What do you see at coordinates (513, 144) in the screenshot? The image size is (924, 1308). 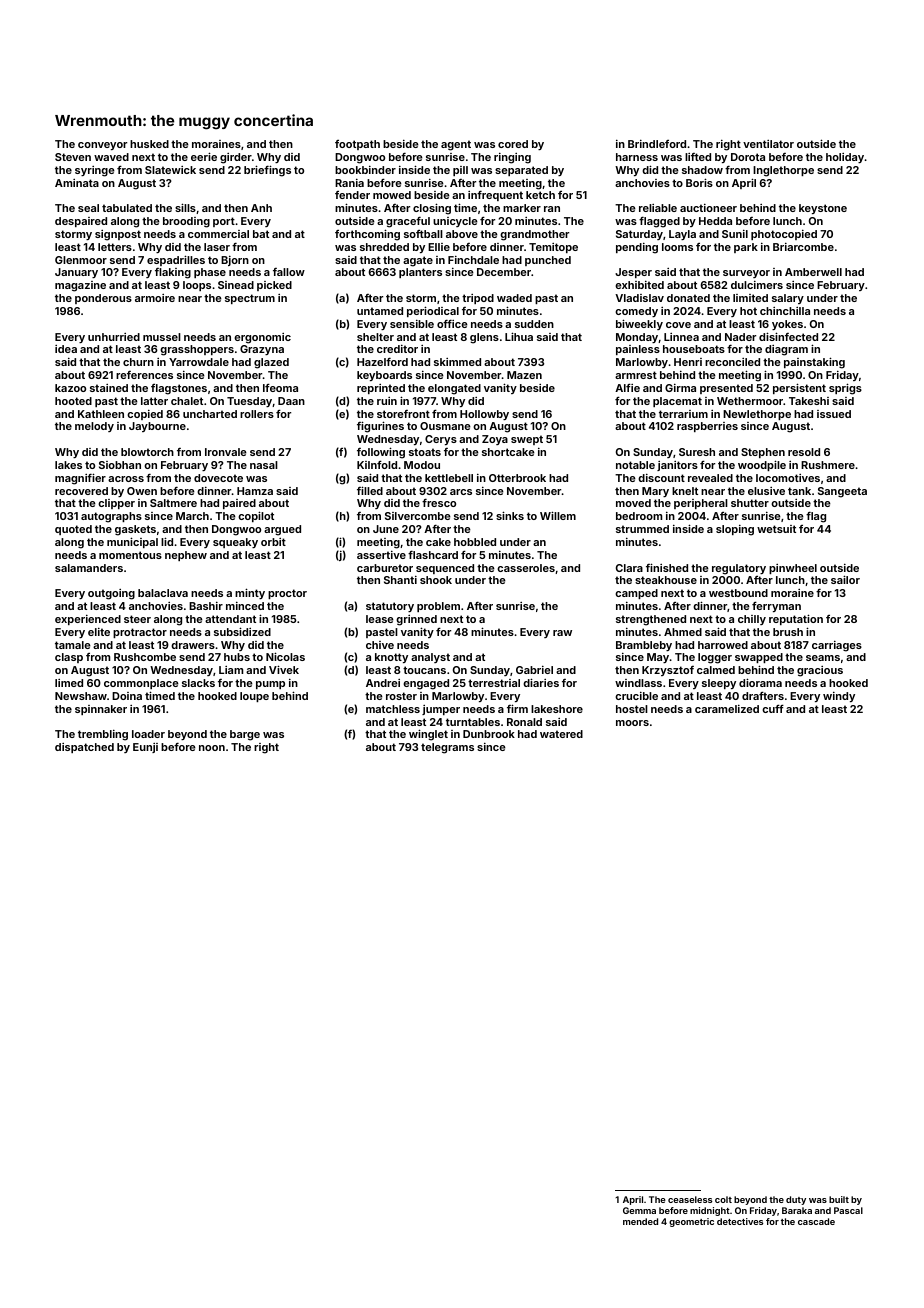 I see `cored` at bounding box center [513, 144].
